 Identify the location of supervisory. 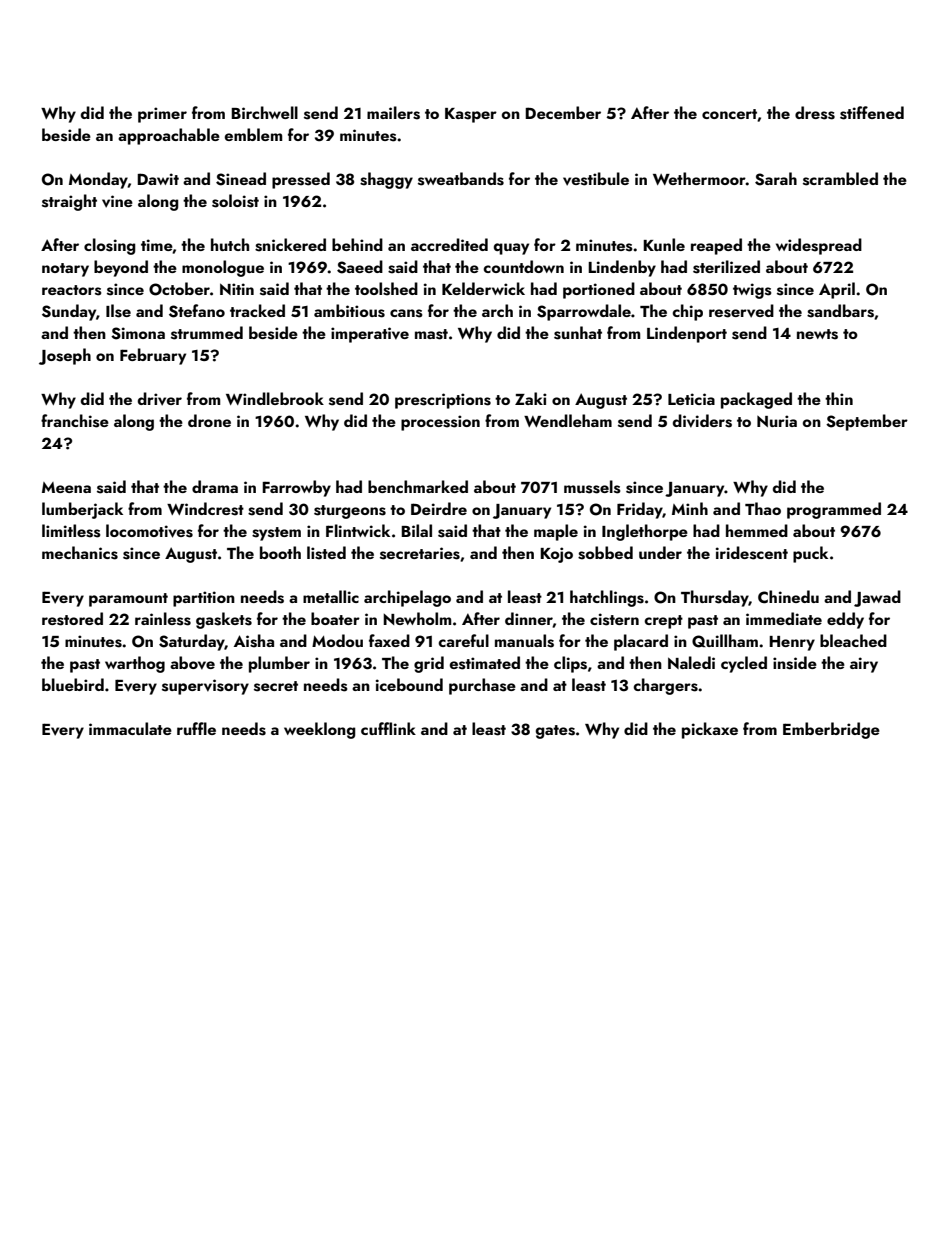
(205, 687).
